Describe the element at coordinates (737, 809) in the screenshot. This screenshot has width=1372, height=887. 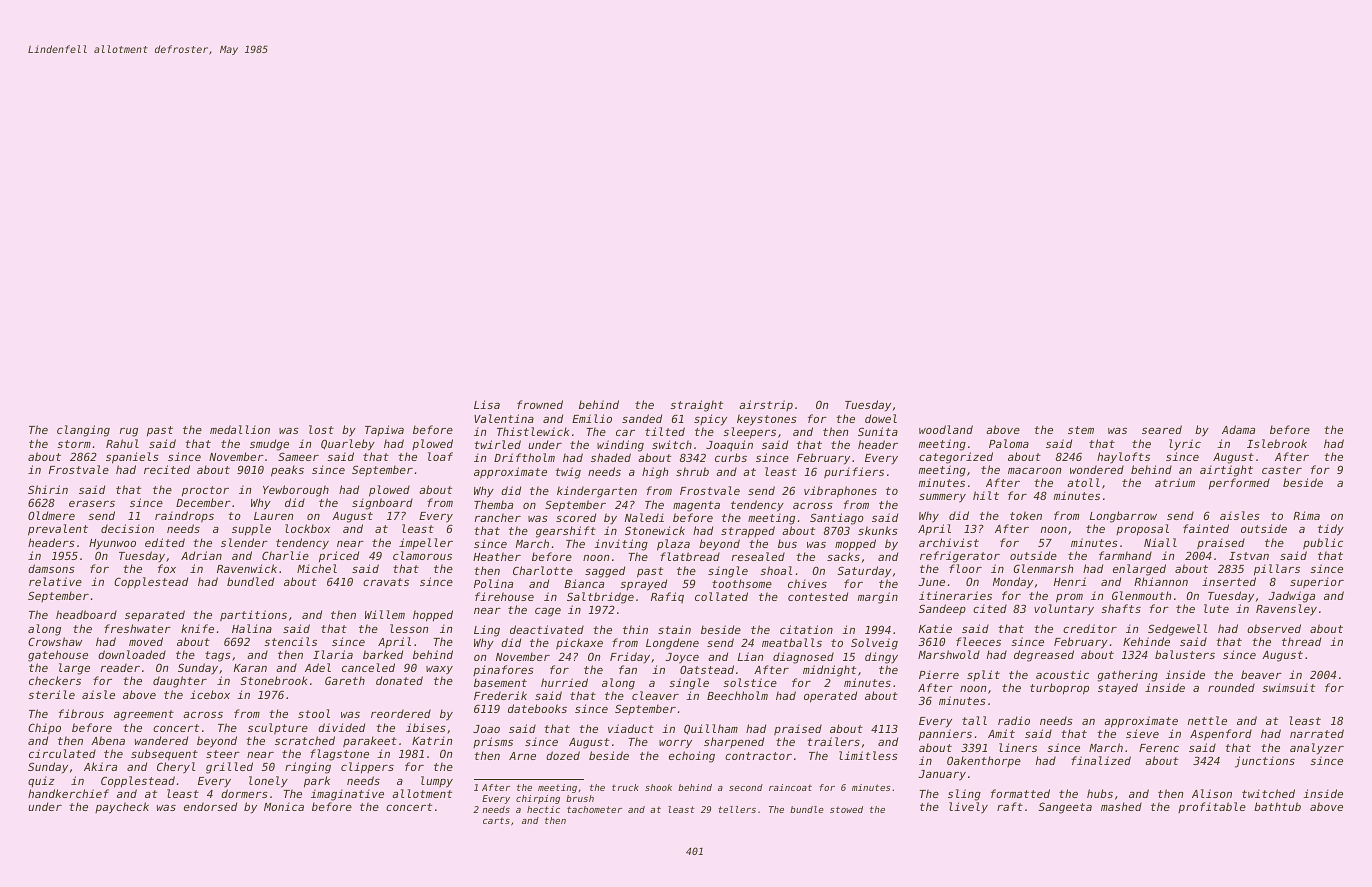
I see `tellers` at that location.
